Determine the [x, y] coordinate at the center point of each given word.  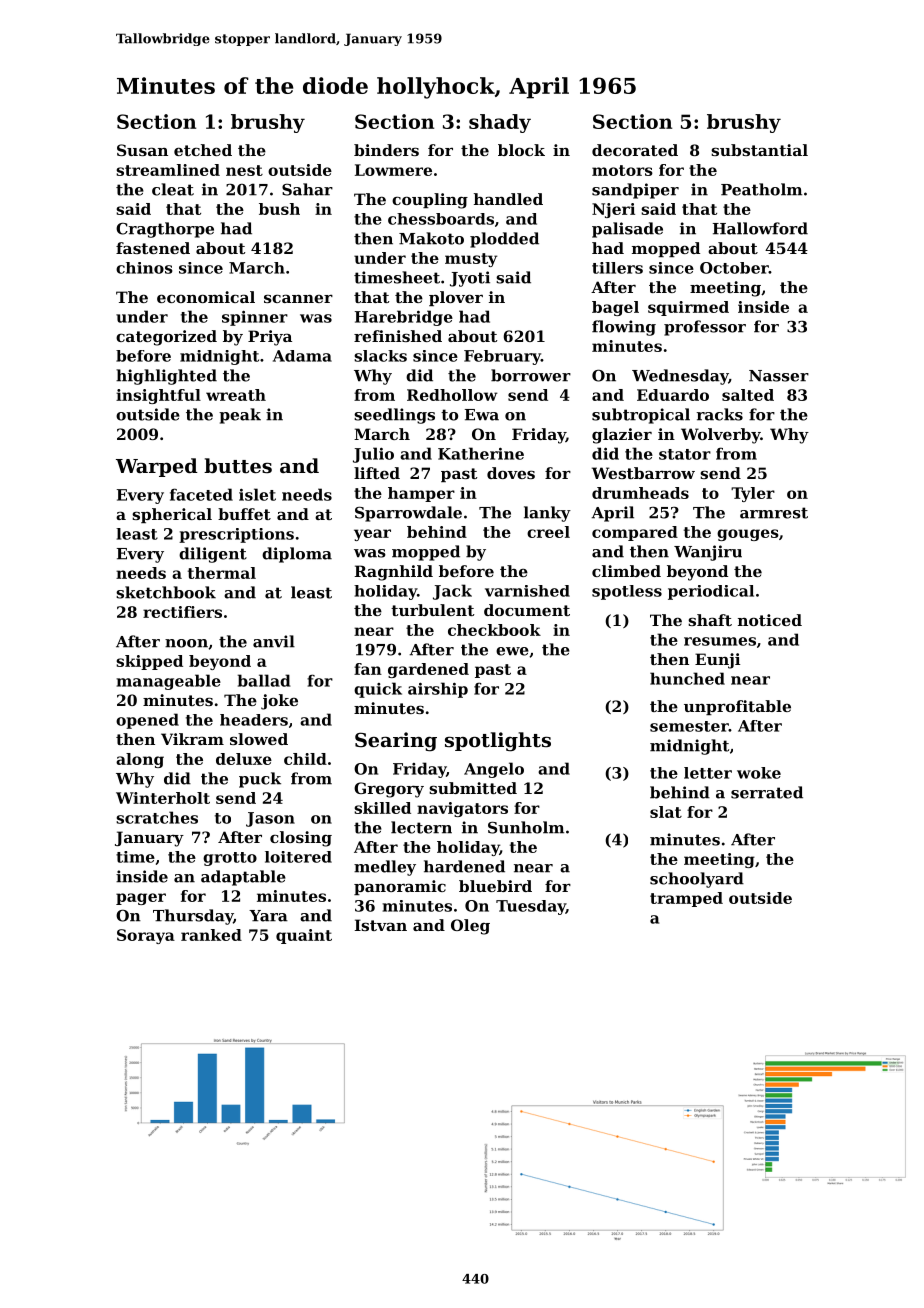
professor [705, 328]
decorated [635, 150]
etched [203, 150]
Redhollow [452, 395]
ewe [512, 651]
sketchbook [166, 592]
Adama [302, 356]
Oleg [470, 927]
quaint [304, 936]
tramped [686, 899]
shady [500, 123]
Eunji [717, 661]
